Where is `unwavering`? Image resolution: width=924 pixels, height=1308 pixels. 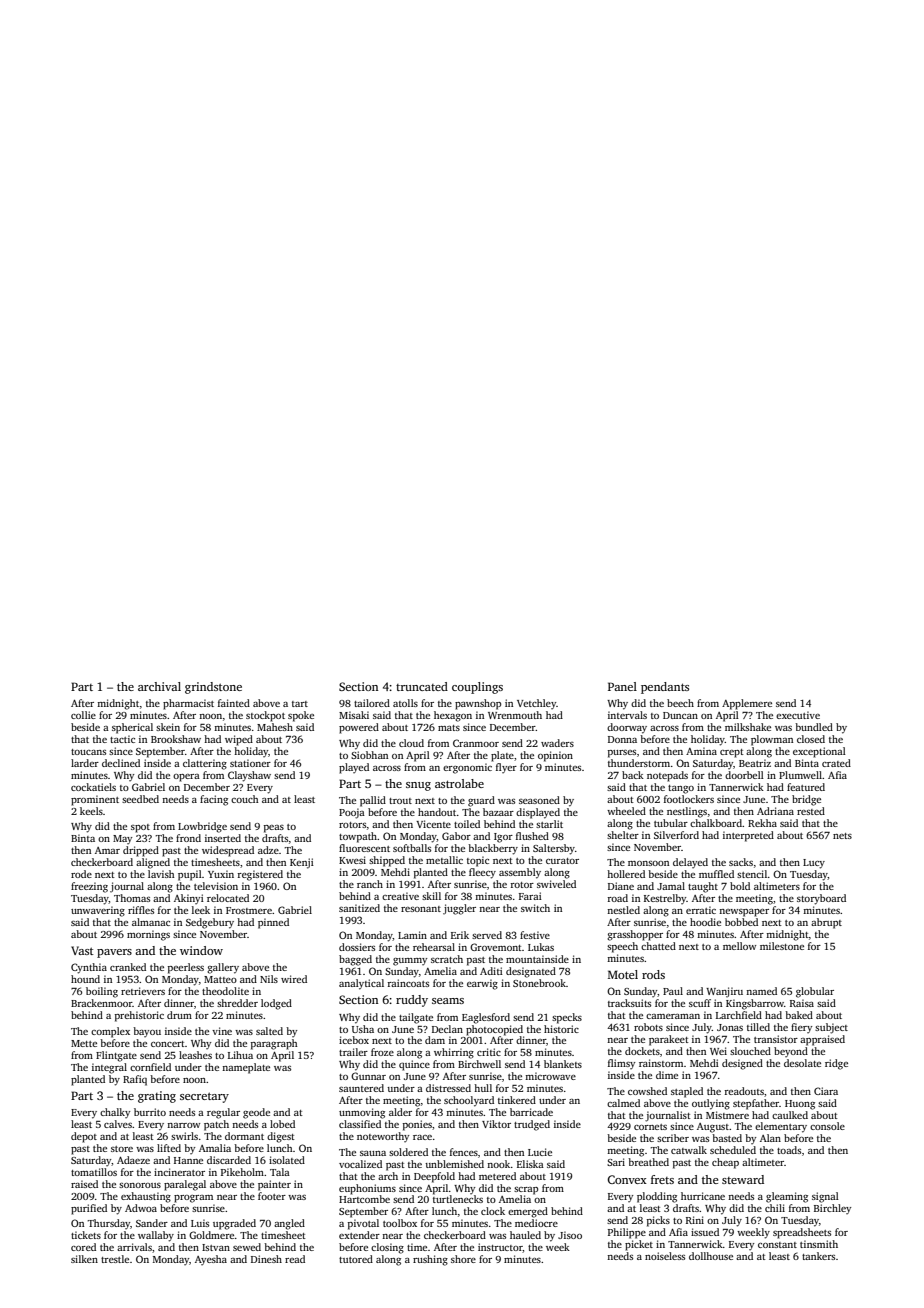
unwavering is located at coordinates (98, 911).
